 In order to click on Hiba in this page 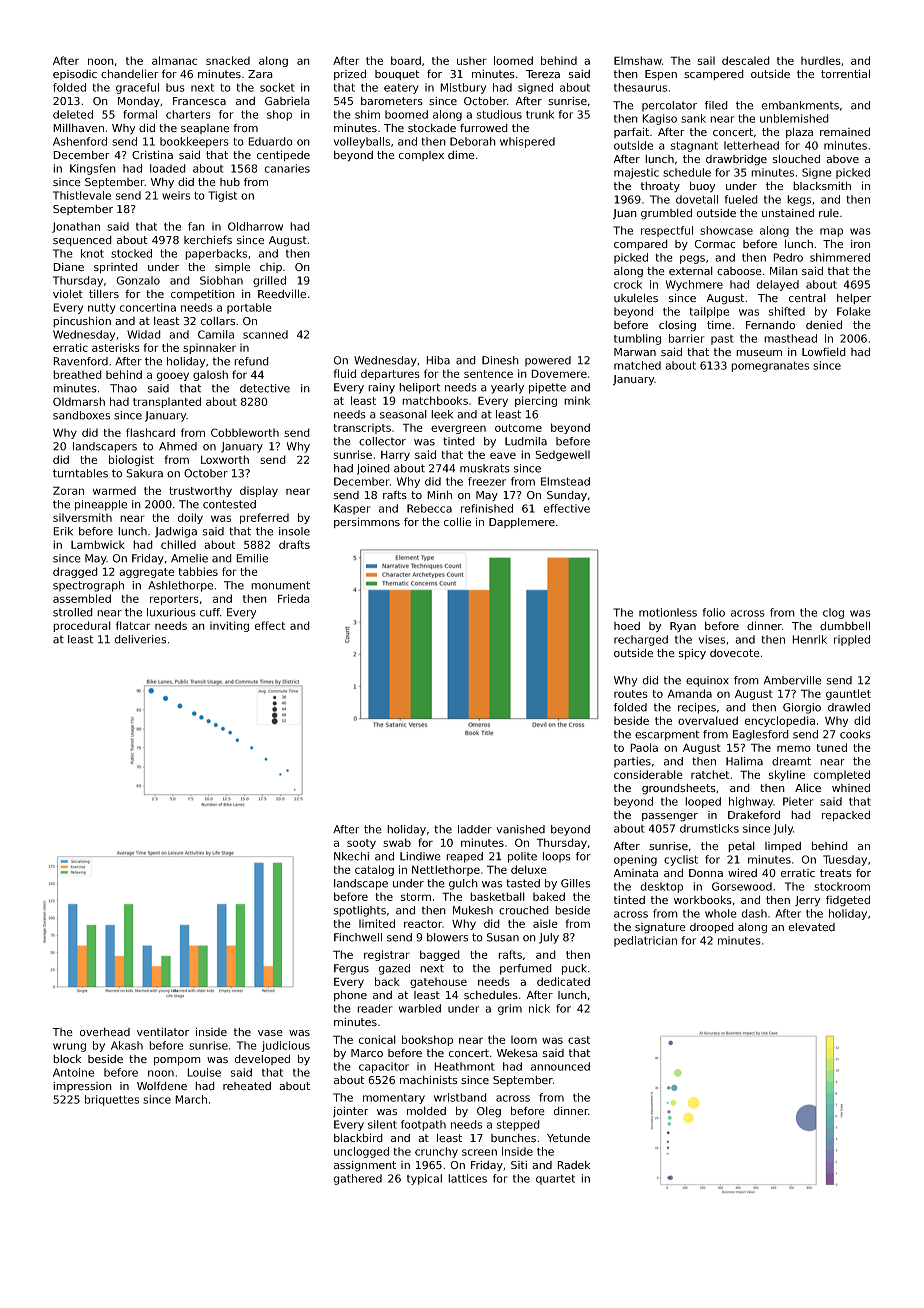, I will do `click(438, 360)`.
